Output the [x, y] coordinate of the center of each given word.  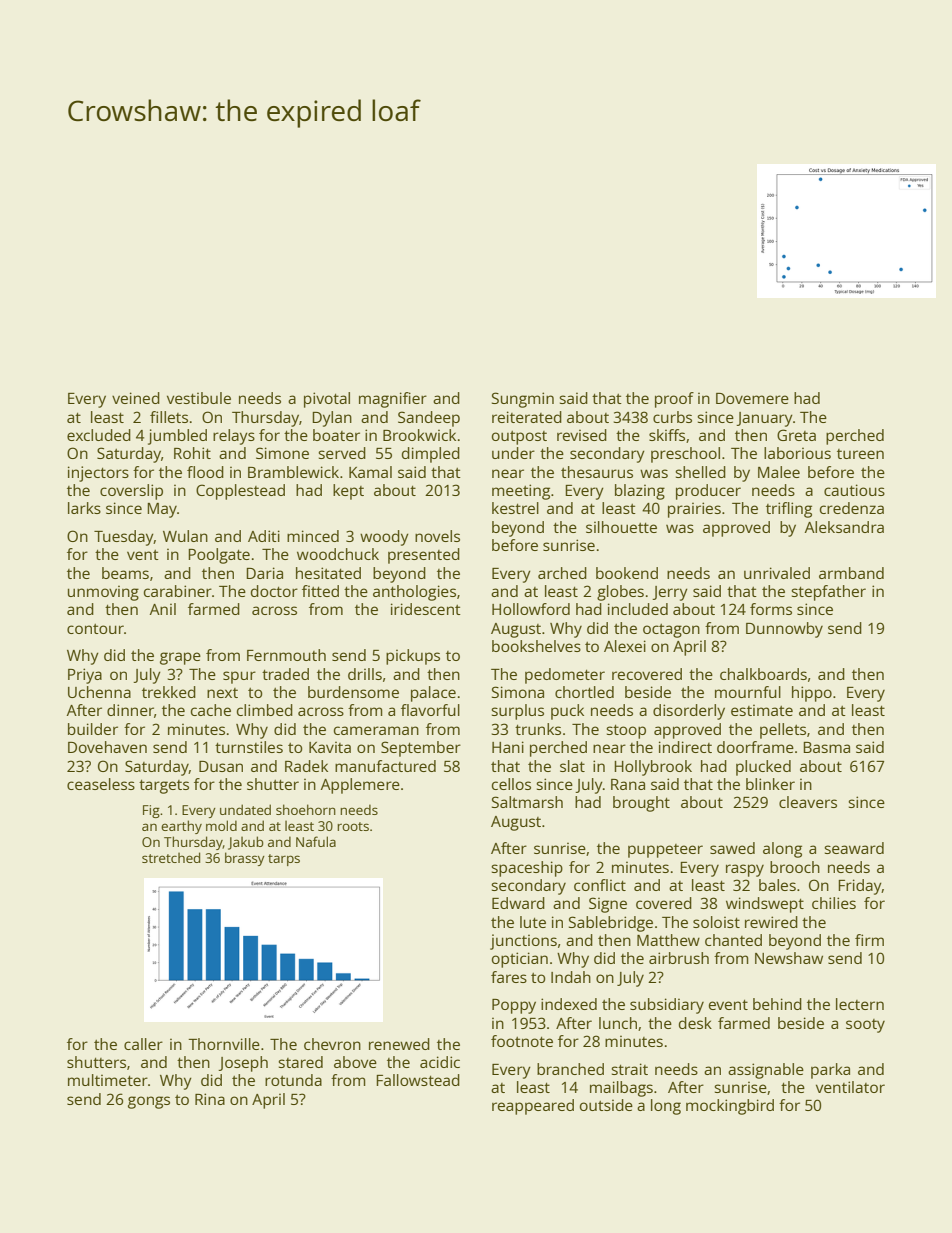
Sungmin [523, 400]
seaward [854, 848]
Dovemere [752, 398]
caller [143, 1044]
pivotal [327, 400]
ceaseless [101, 784]
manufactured [385, 766]
